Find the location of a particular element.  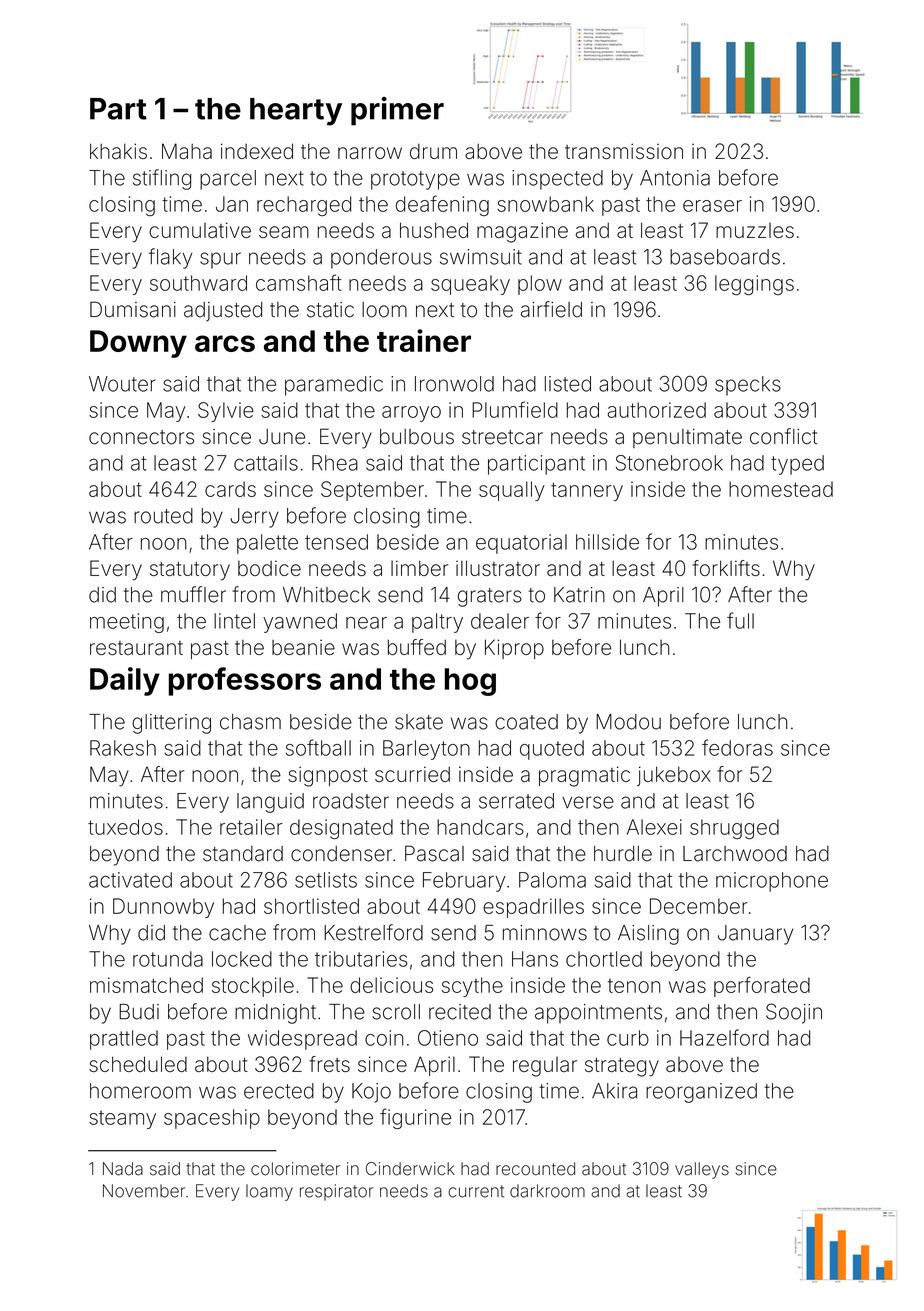

forklifts is located at coordinates (726, 568).
